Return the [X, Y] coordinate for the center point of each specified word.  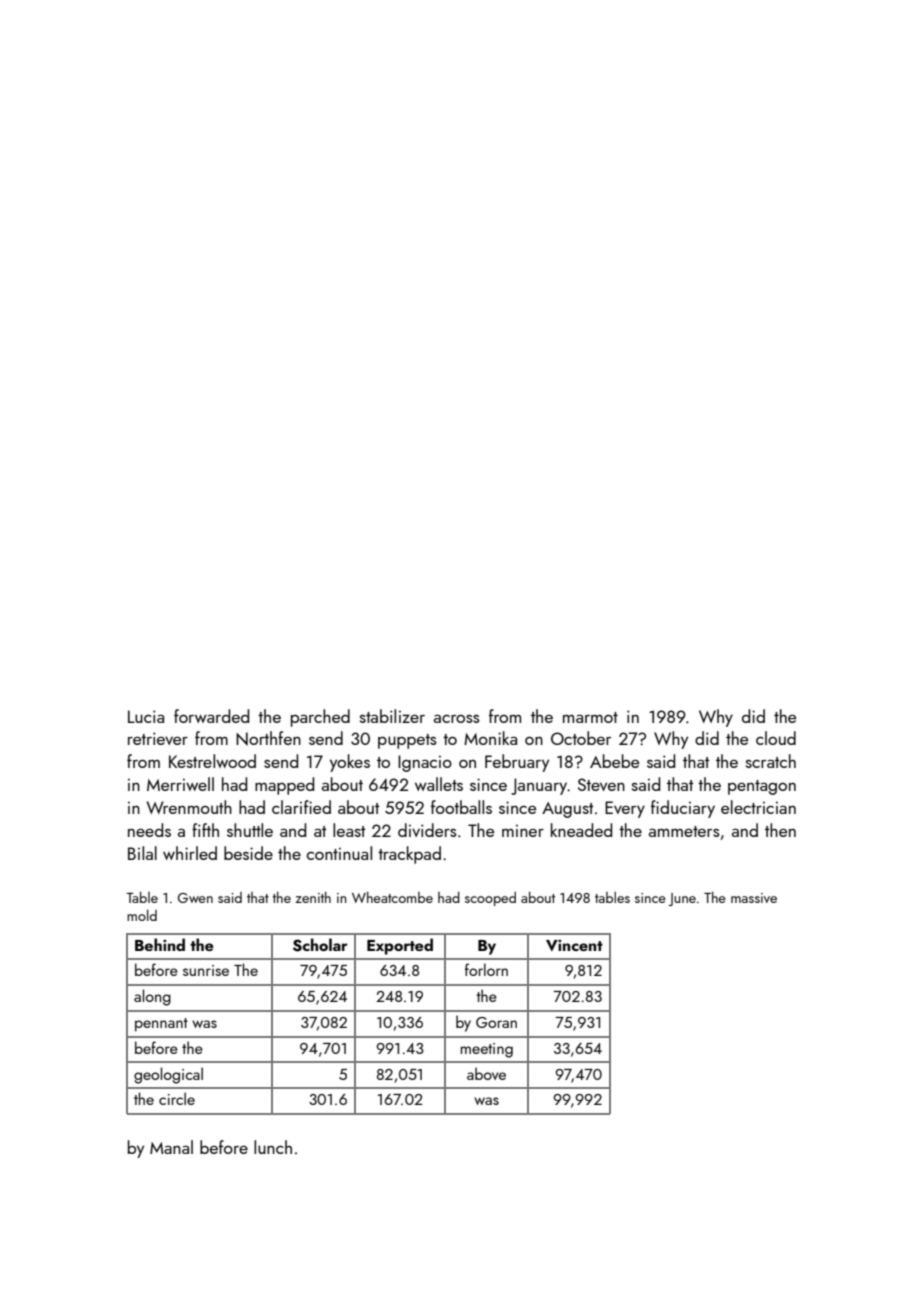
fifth [205, 830]
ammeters [684, 831]
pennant [161, 1025]
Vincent [574, 945]
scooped [490, 899]
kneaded [581, 830]
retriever [158, 738]
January [539, 786]
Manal [171, 1147]
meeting [487, 1050]
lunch [273, 1147]
